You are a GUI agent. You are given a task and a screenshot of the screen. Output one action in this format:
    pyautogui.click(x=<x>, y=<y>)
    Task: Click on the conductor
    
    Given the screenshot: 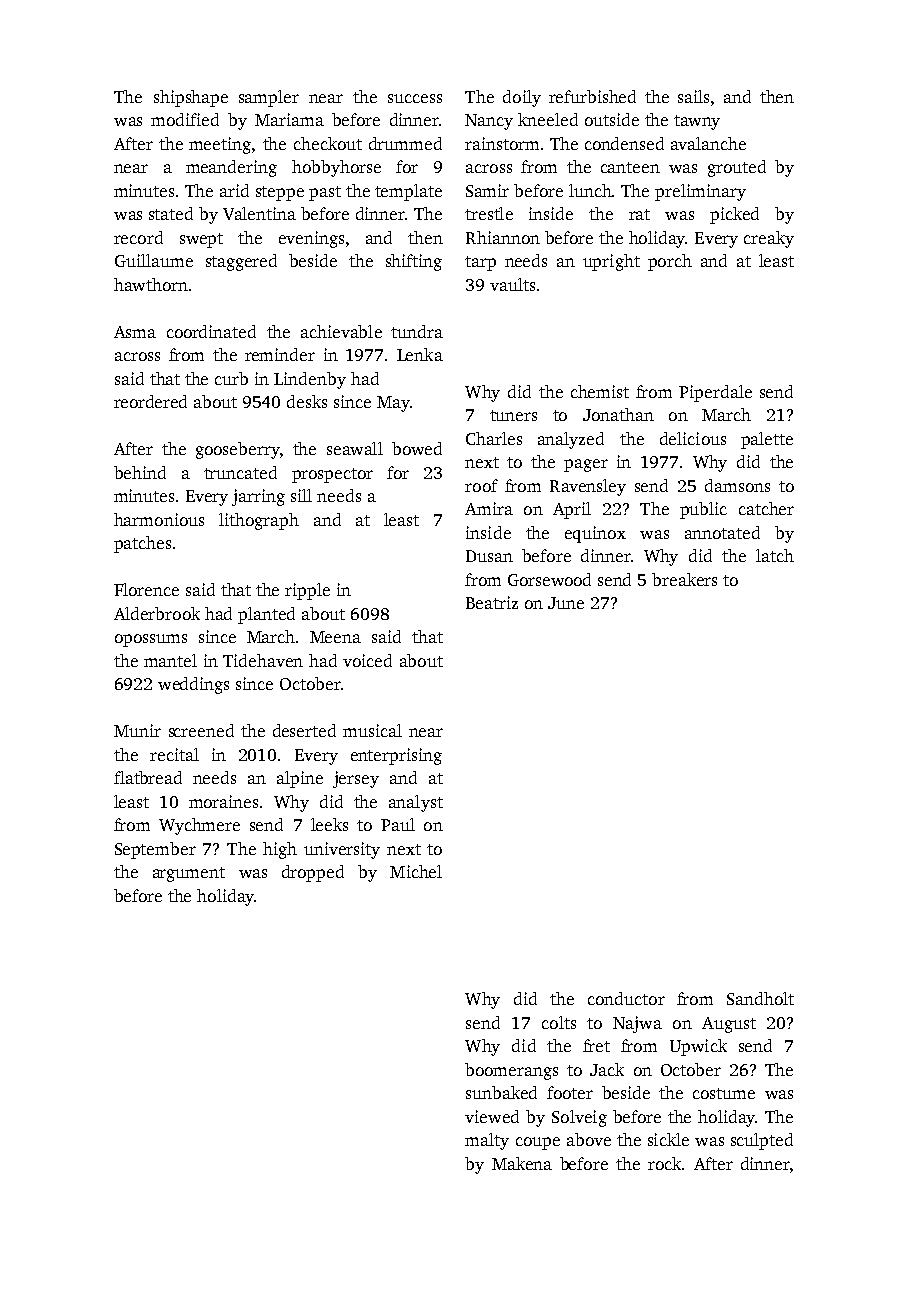 What is the action you would take?
    pyautogui.click(x=626, y=998)
